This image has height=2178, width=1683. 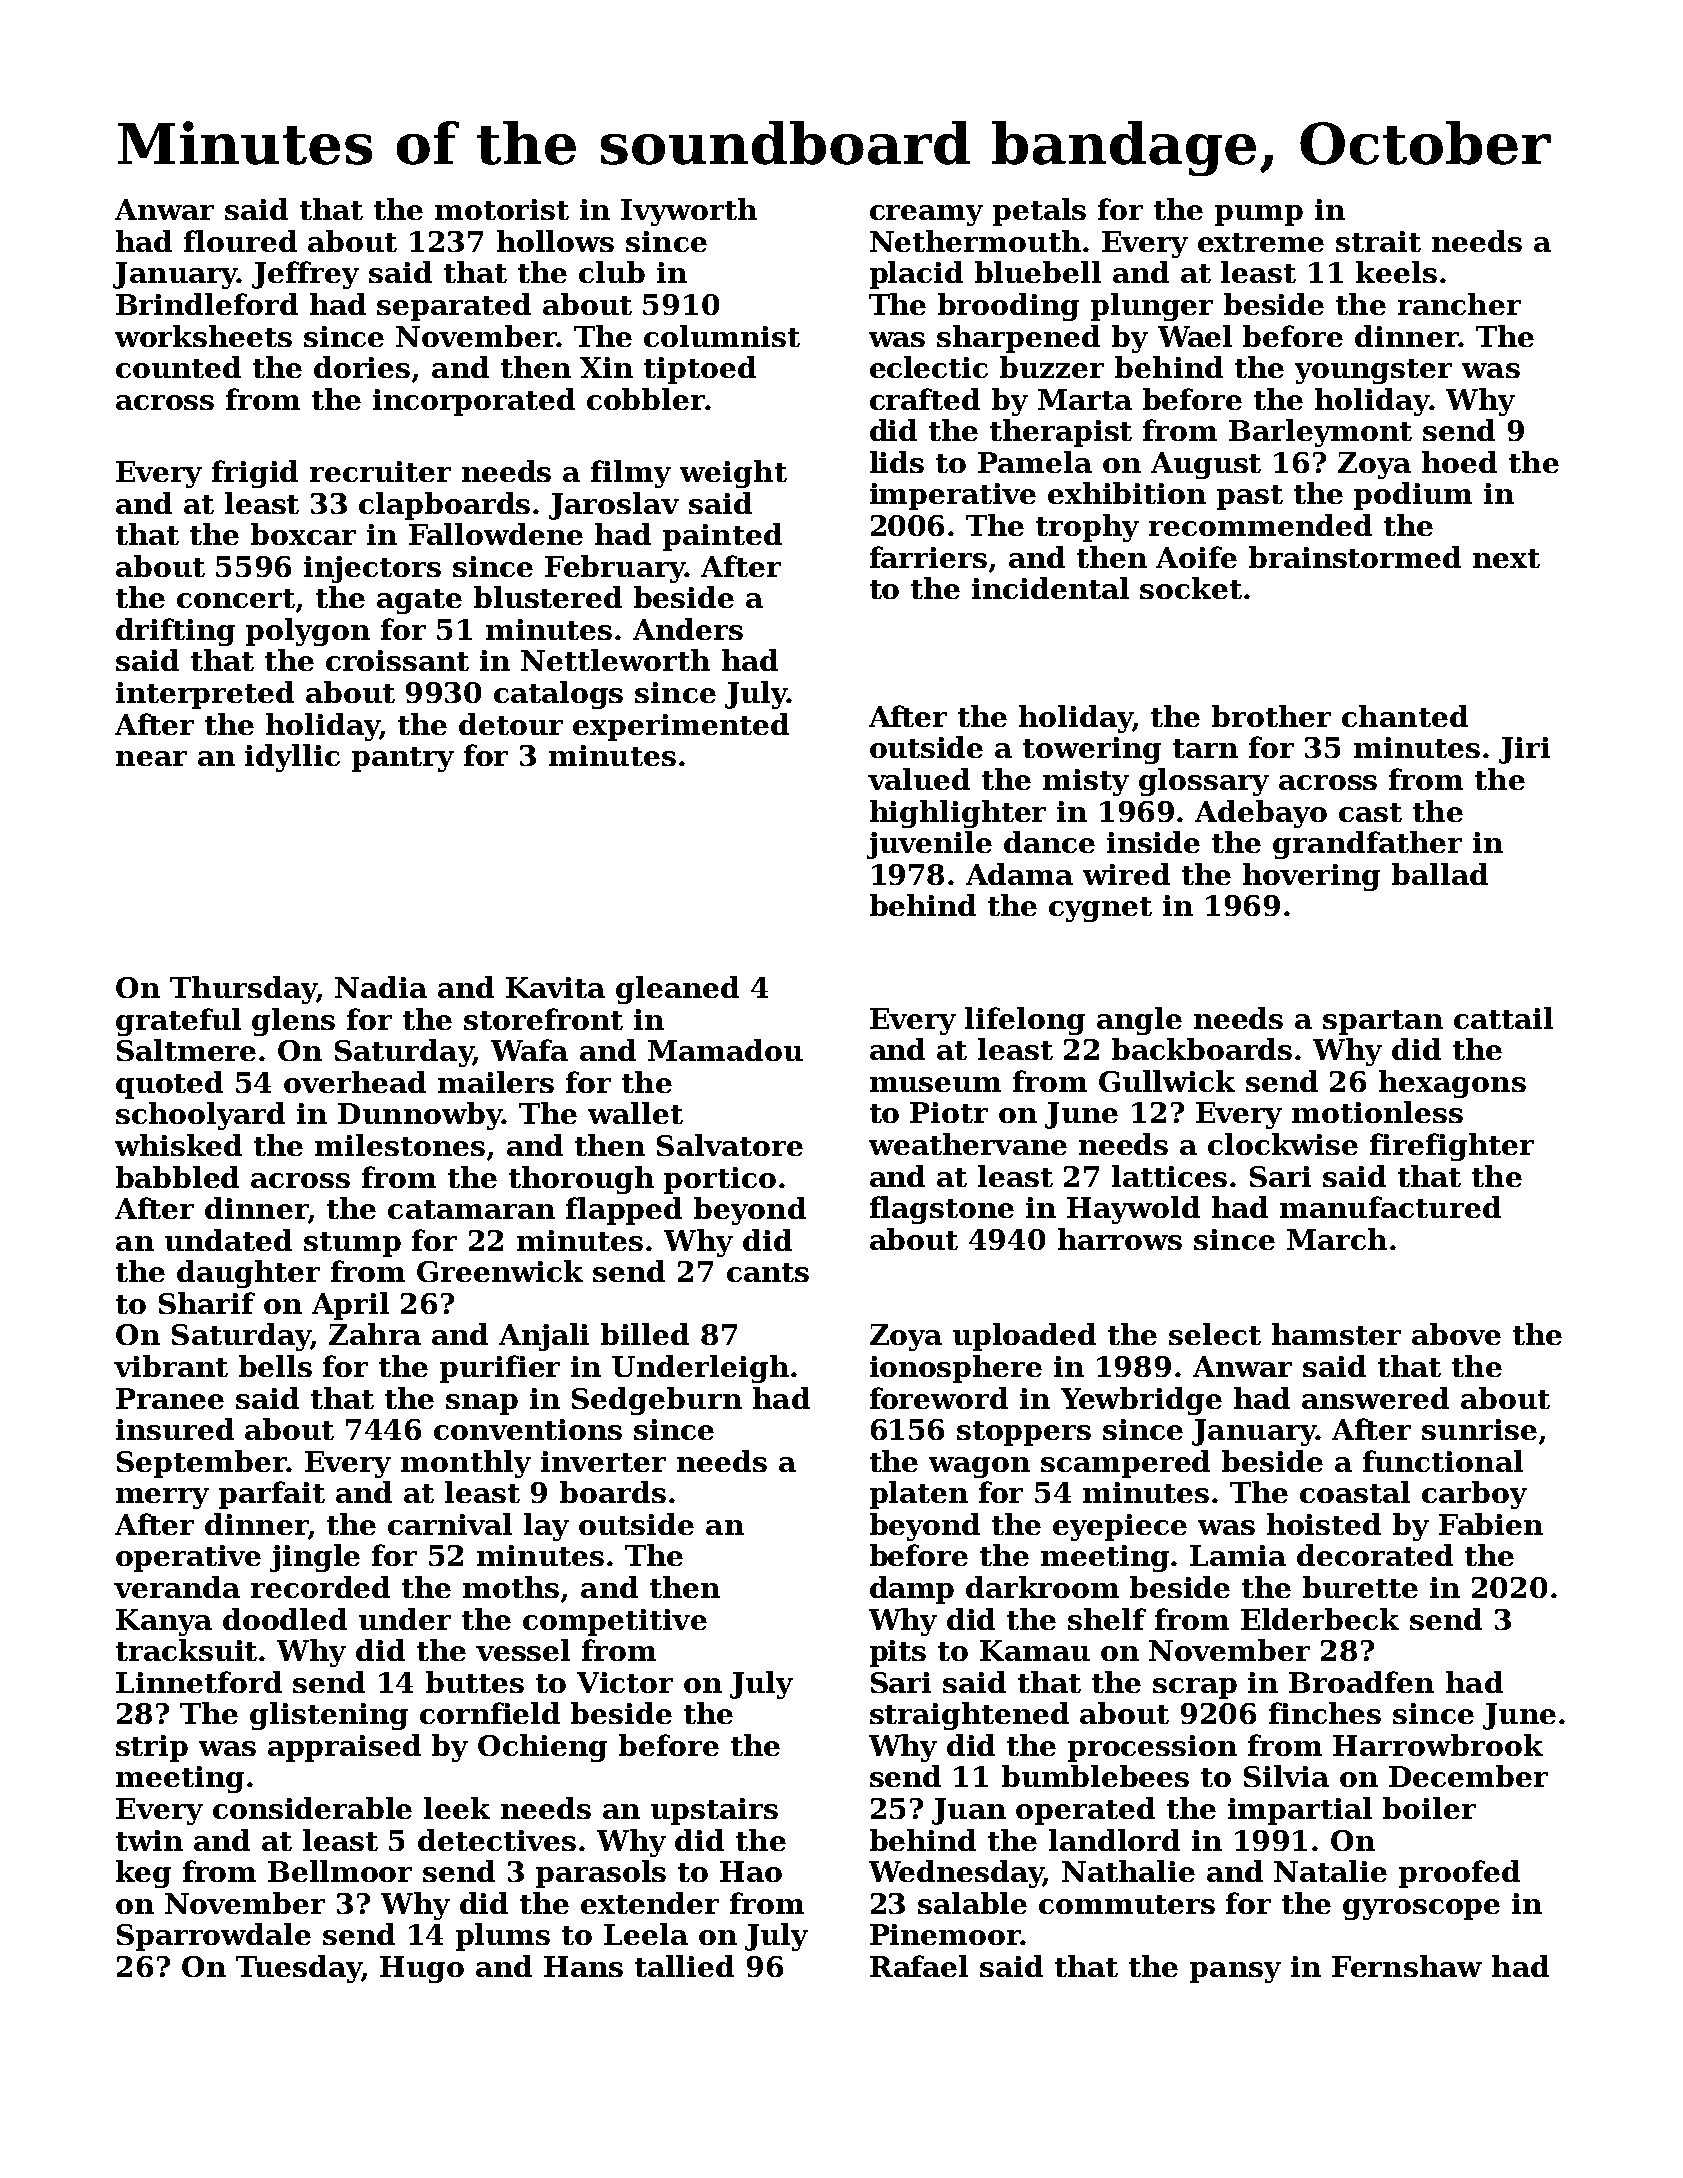 I want to click on floured, so click(x=240, y=241).
